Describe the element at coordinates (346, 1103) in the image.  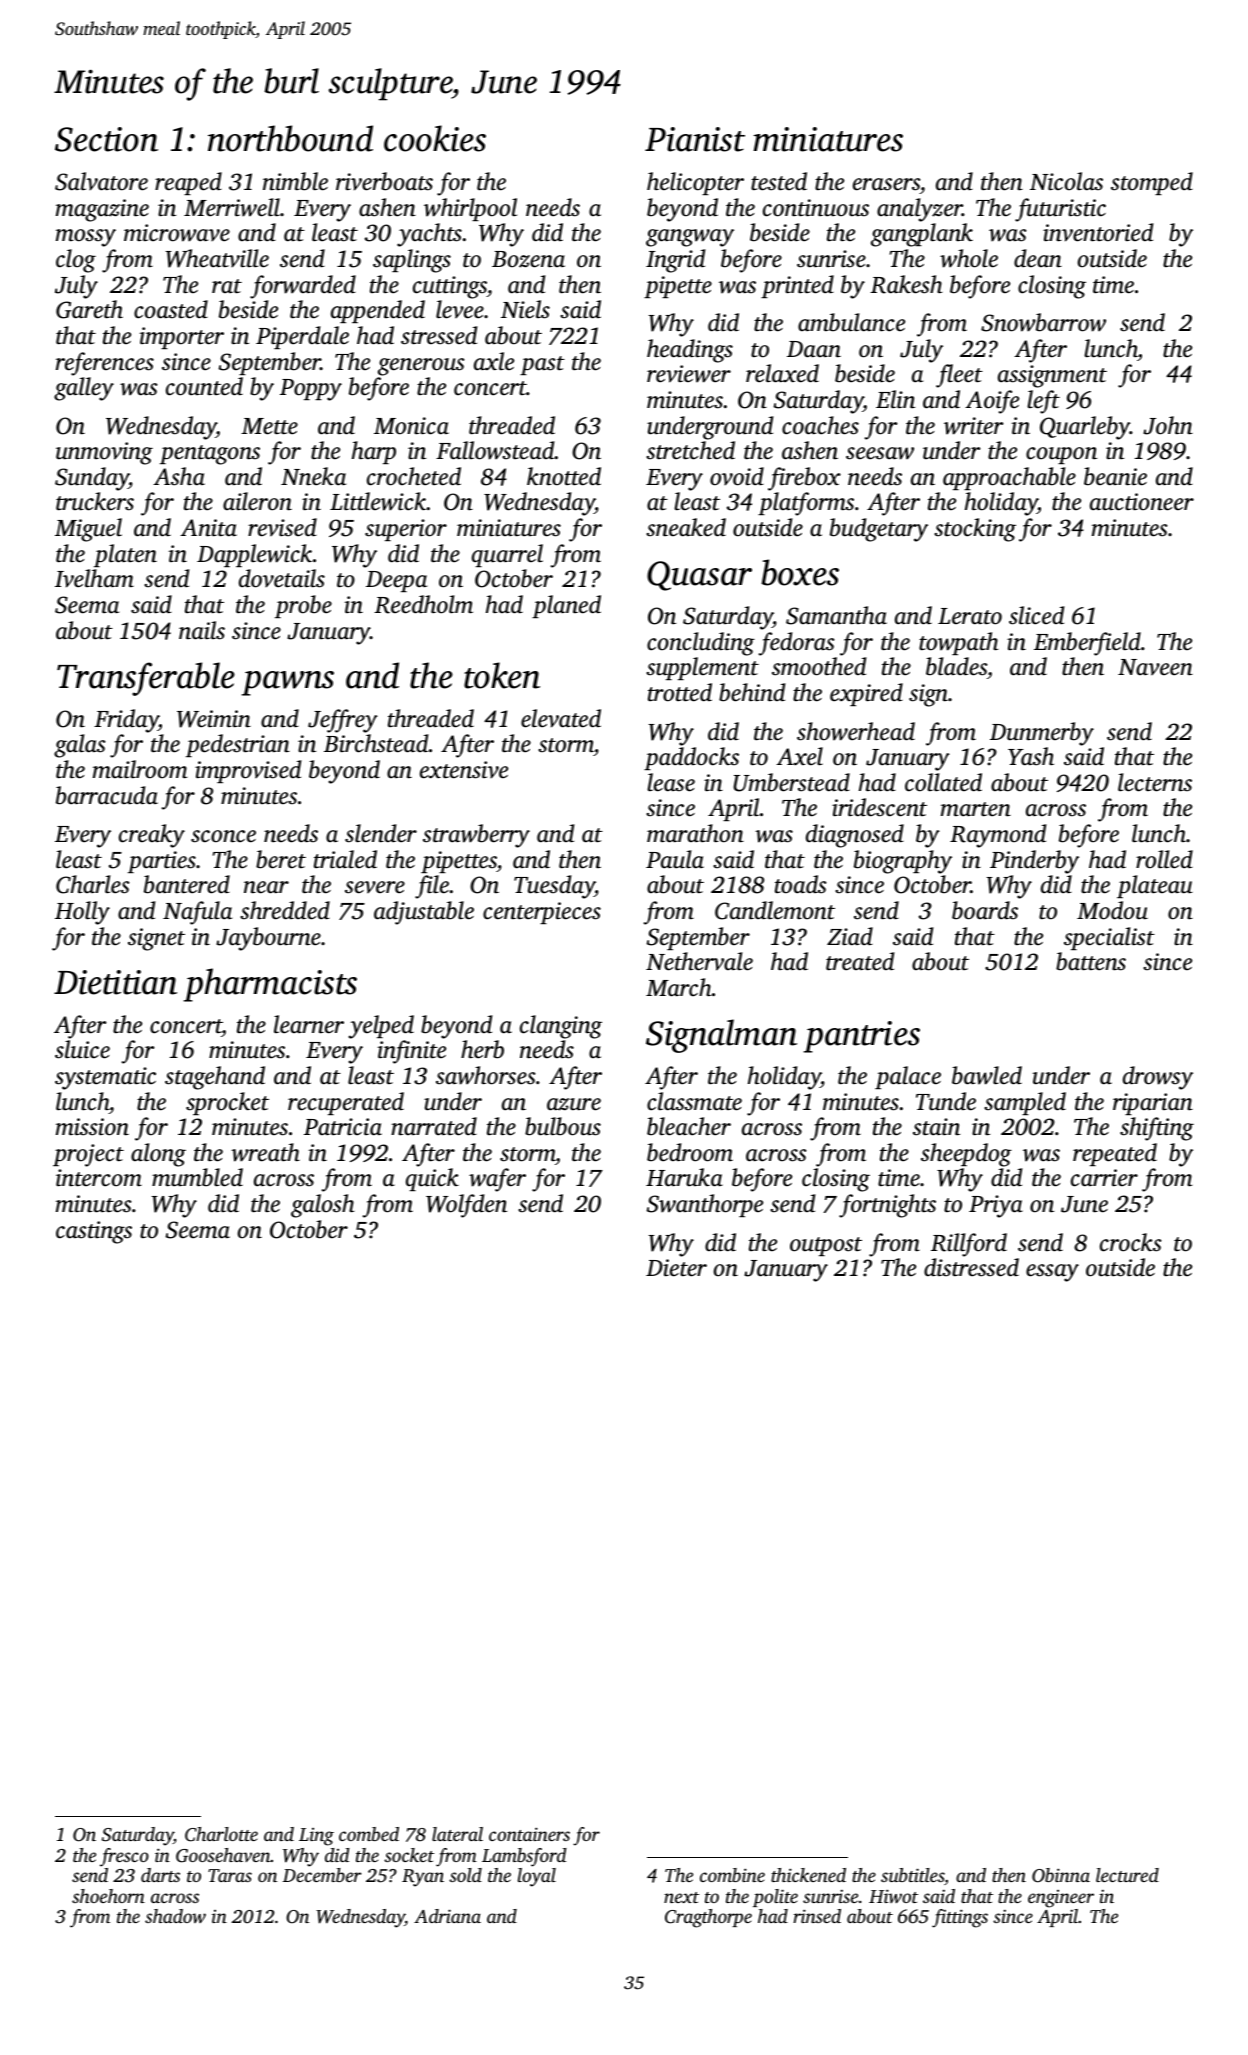
I see `recuperated` at that location.
